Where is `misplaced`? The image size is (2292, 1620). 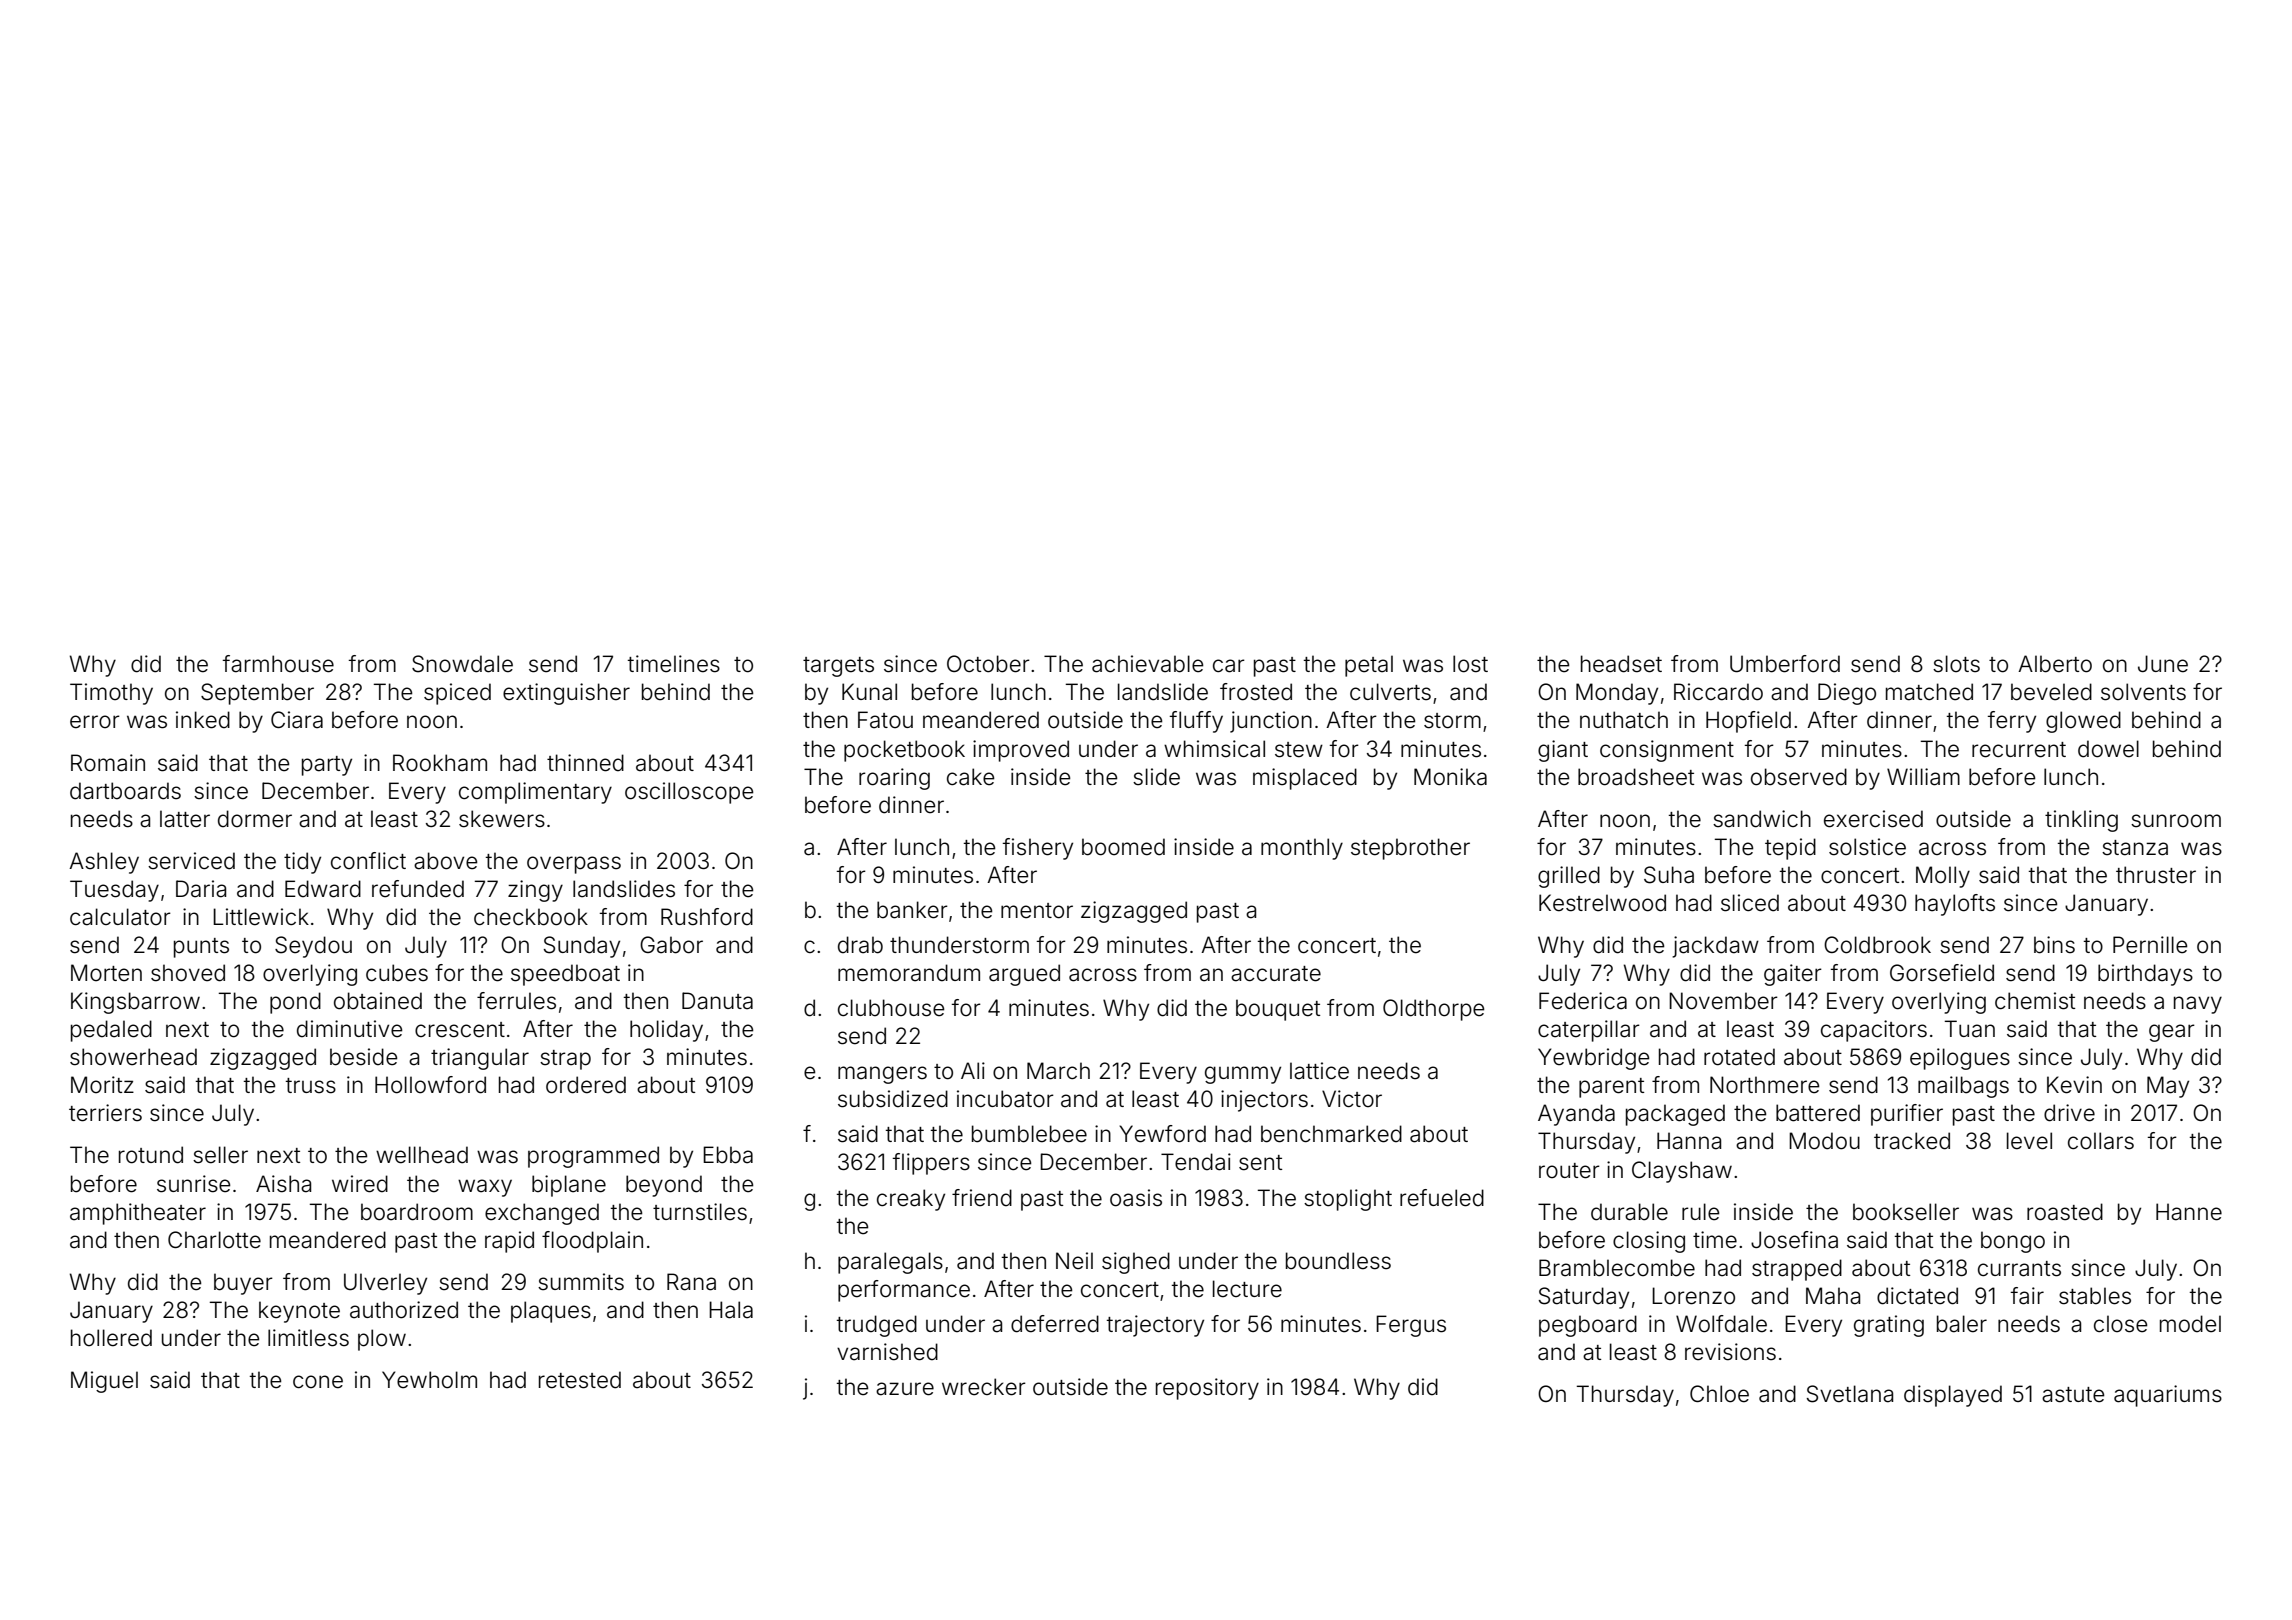 misplaced is located at coordinates (1305, 779).
